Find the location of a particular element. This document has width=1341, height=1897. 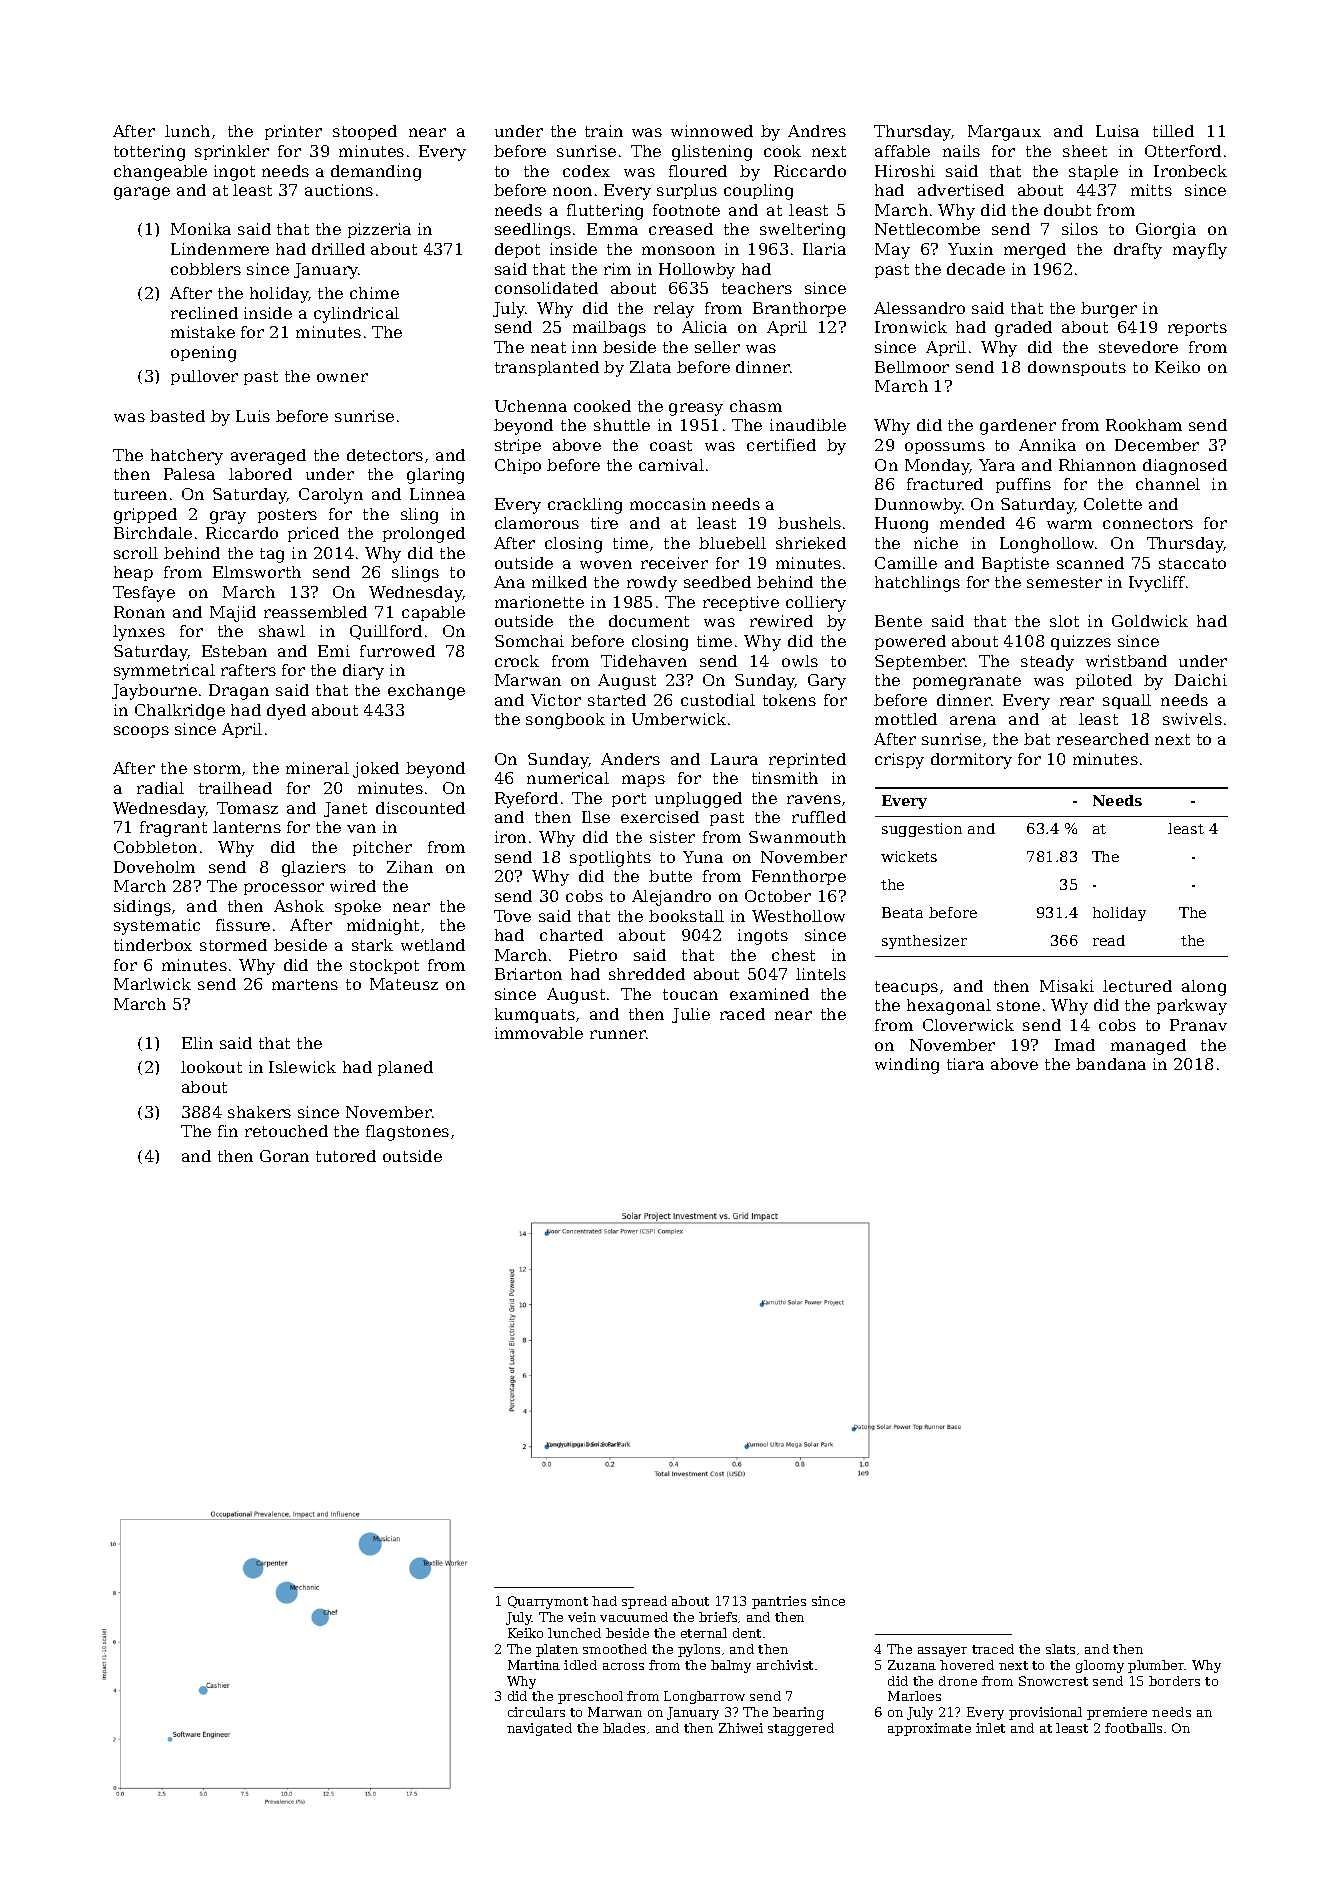

managed is located at coordinates (1148, 1047).
